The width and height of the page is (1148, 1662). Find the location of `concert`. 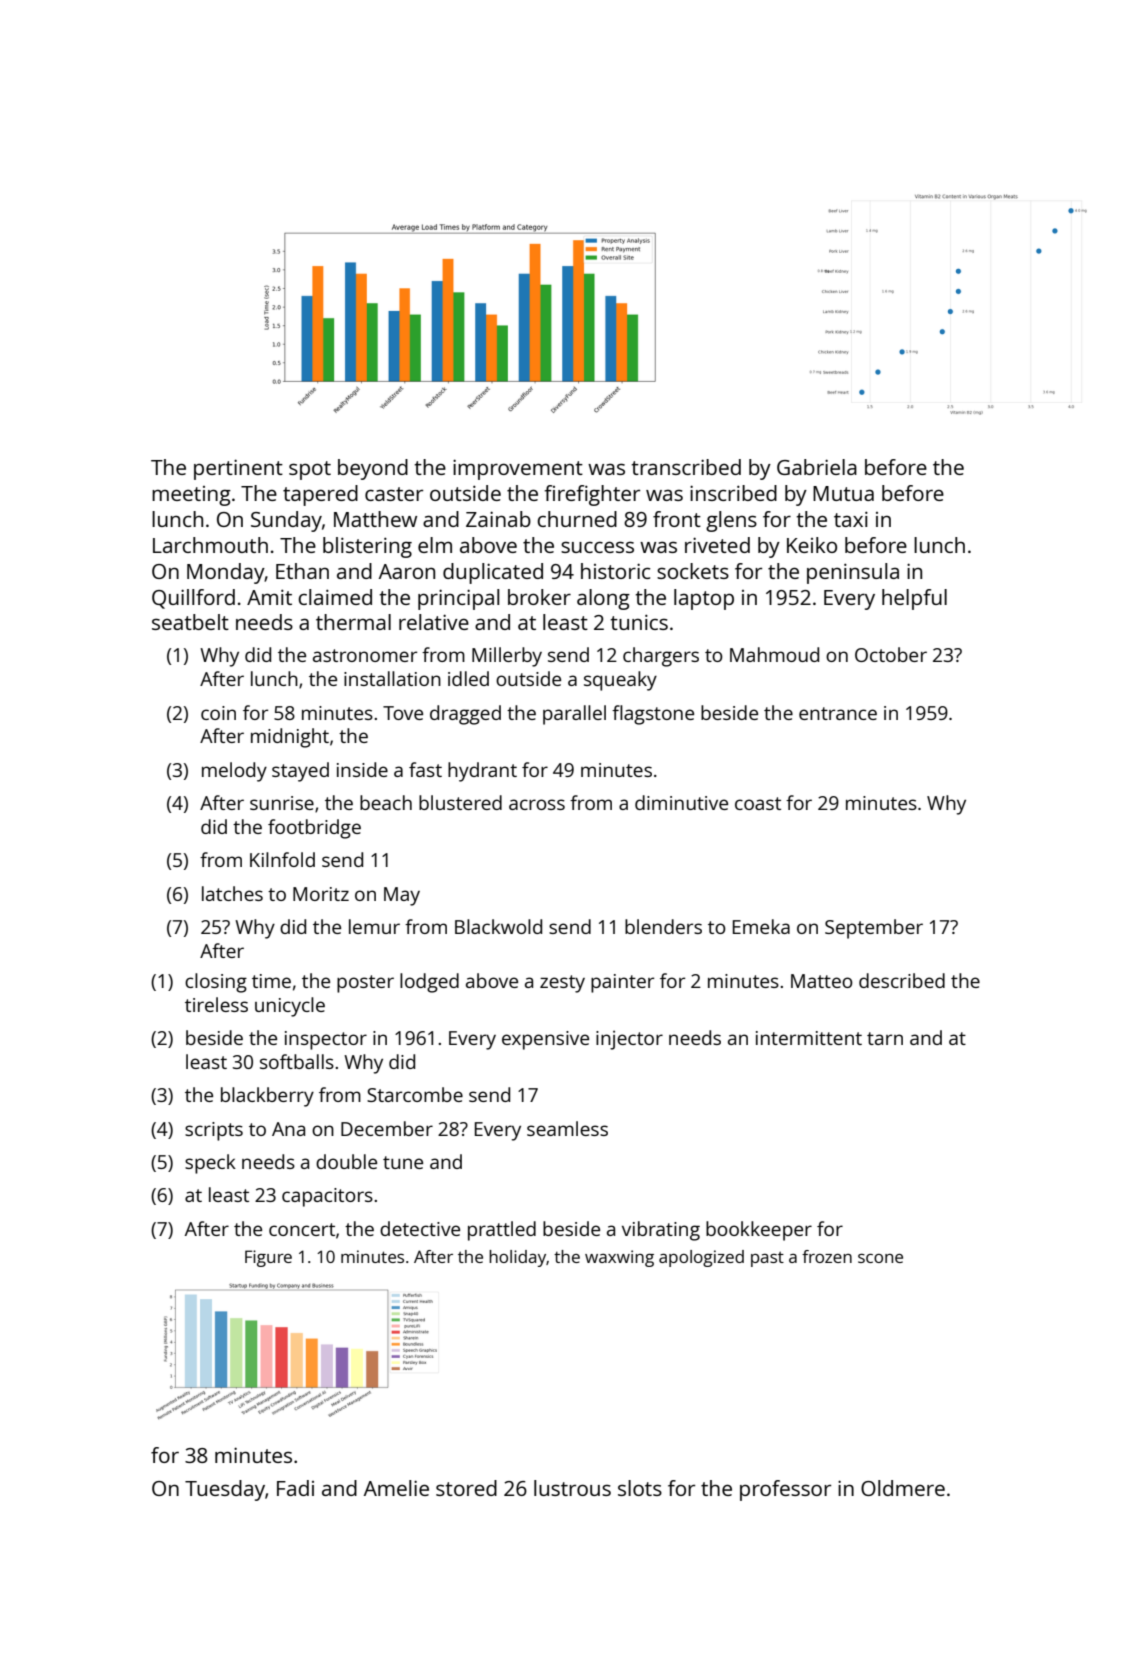

concert is located at coordinates (302, 1229).
